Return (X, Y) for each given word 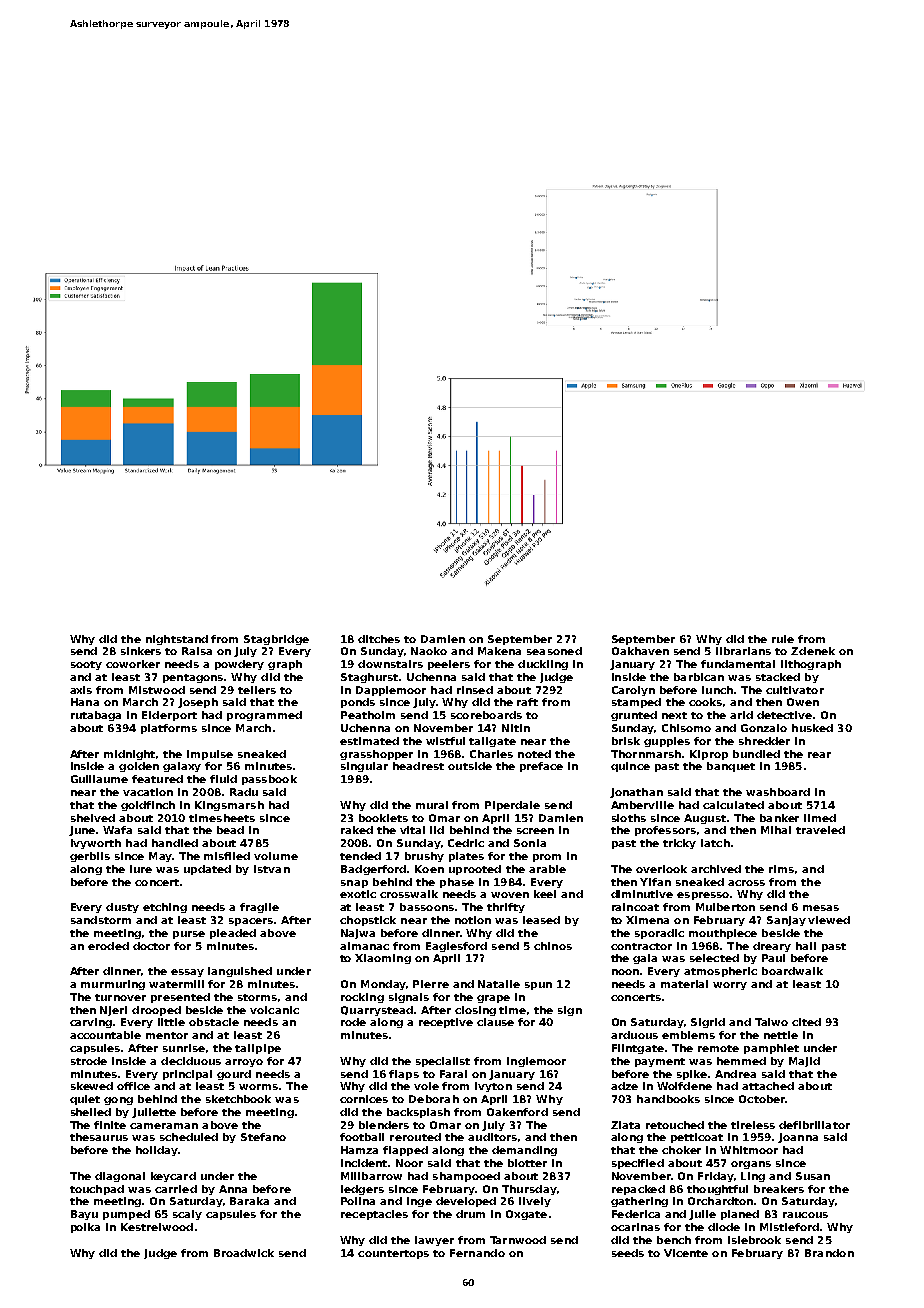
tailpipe (258, 1049)
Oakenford (517, 1112)
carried (176, 1189)
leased (541, 920)
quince (630, 767)
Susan (813, 1176)
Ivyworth (96, 844)
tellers (257, 690)
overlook (661, 869)
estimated (369, 741)
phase (457, 883)
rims (781, 869)
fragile (259, 908)
